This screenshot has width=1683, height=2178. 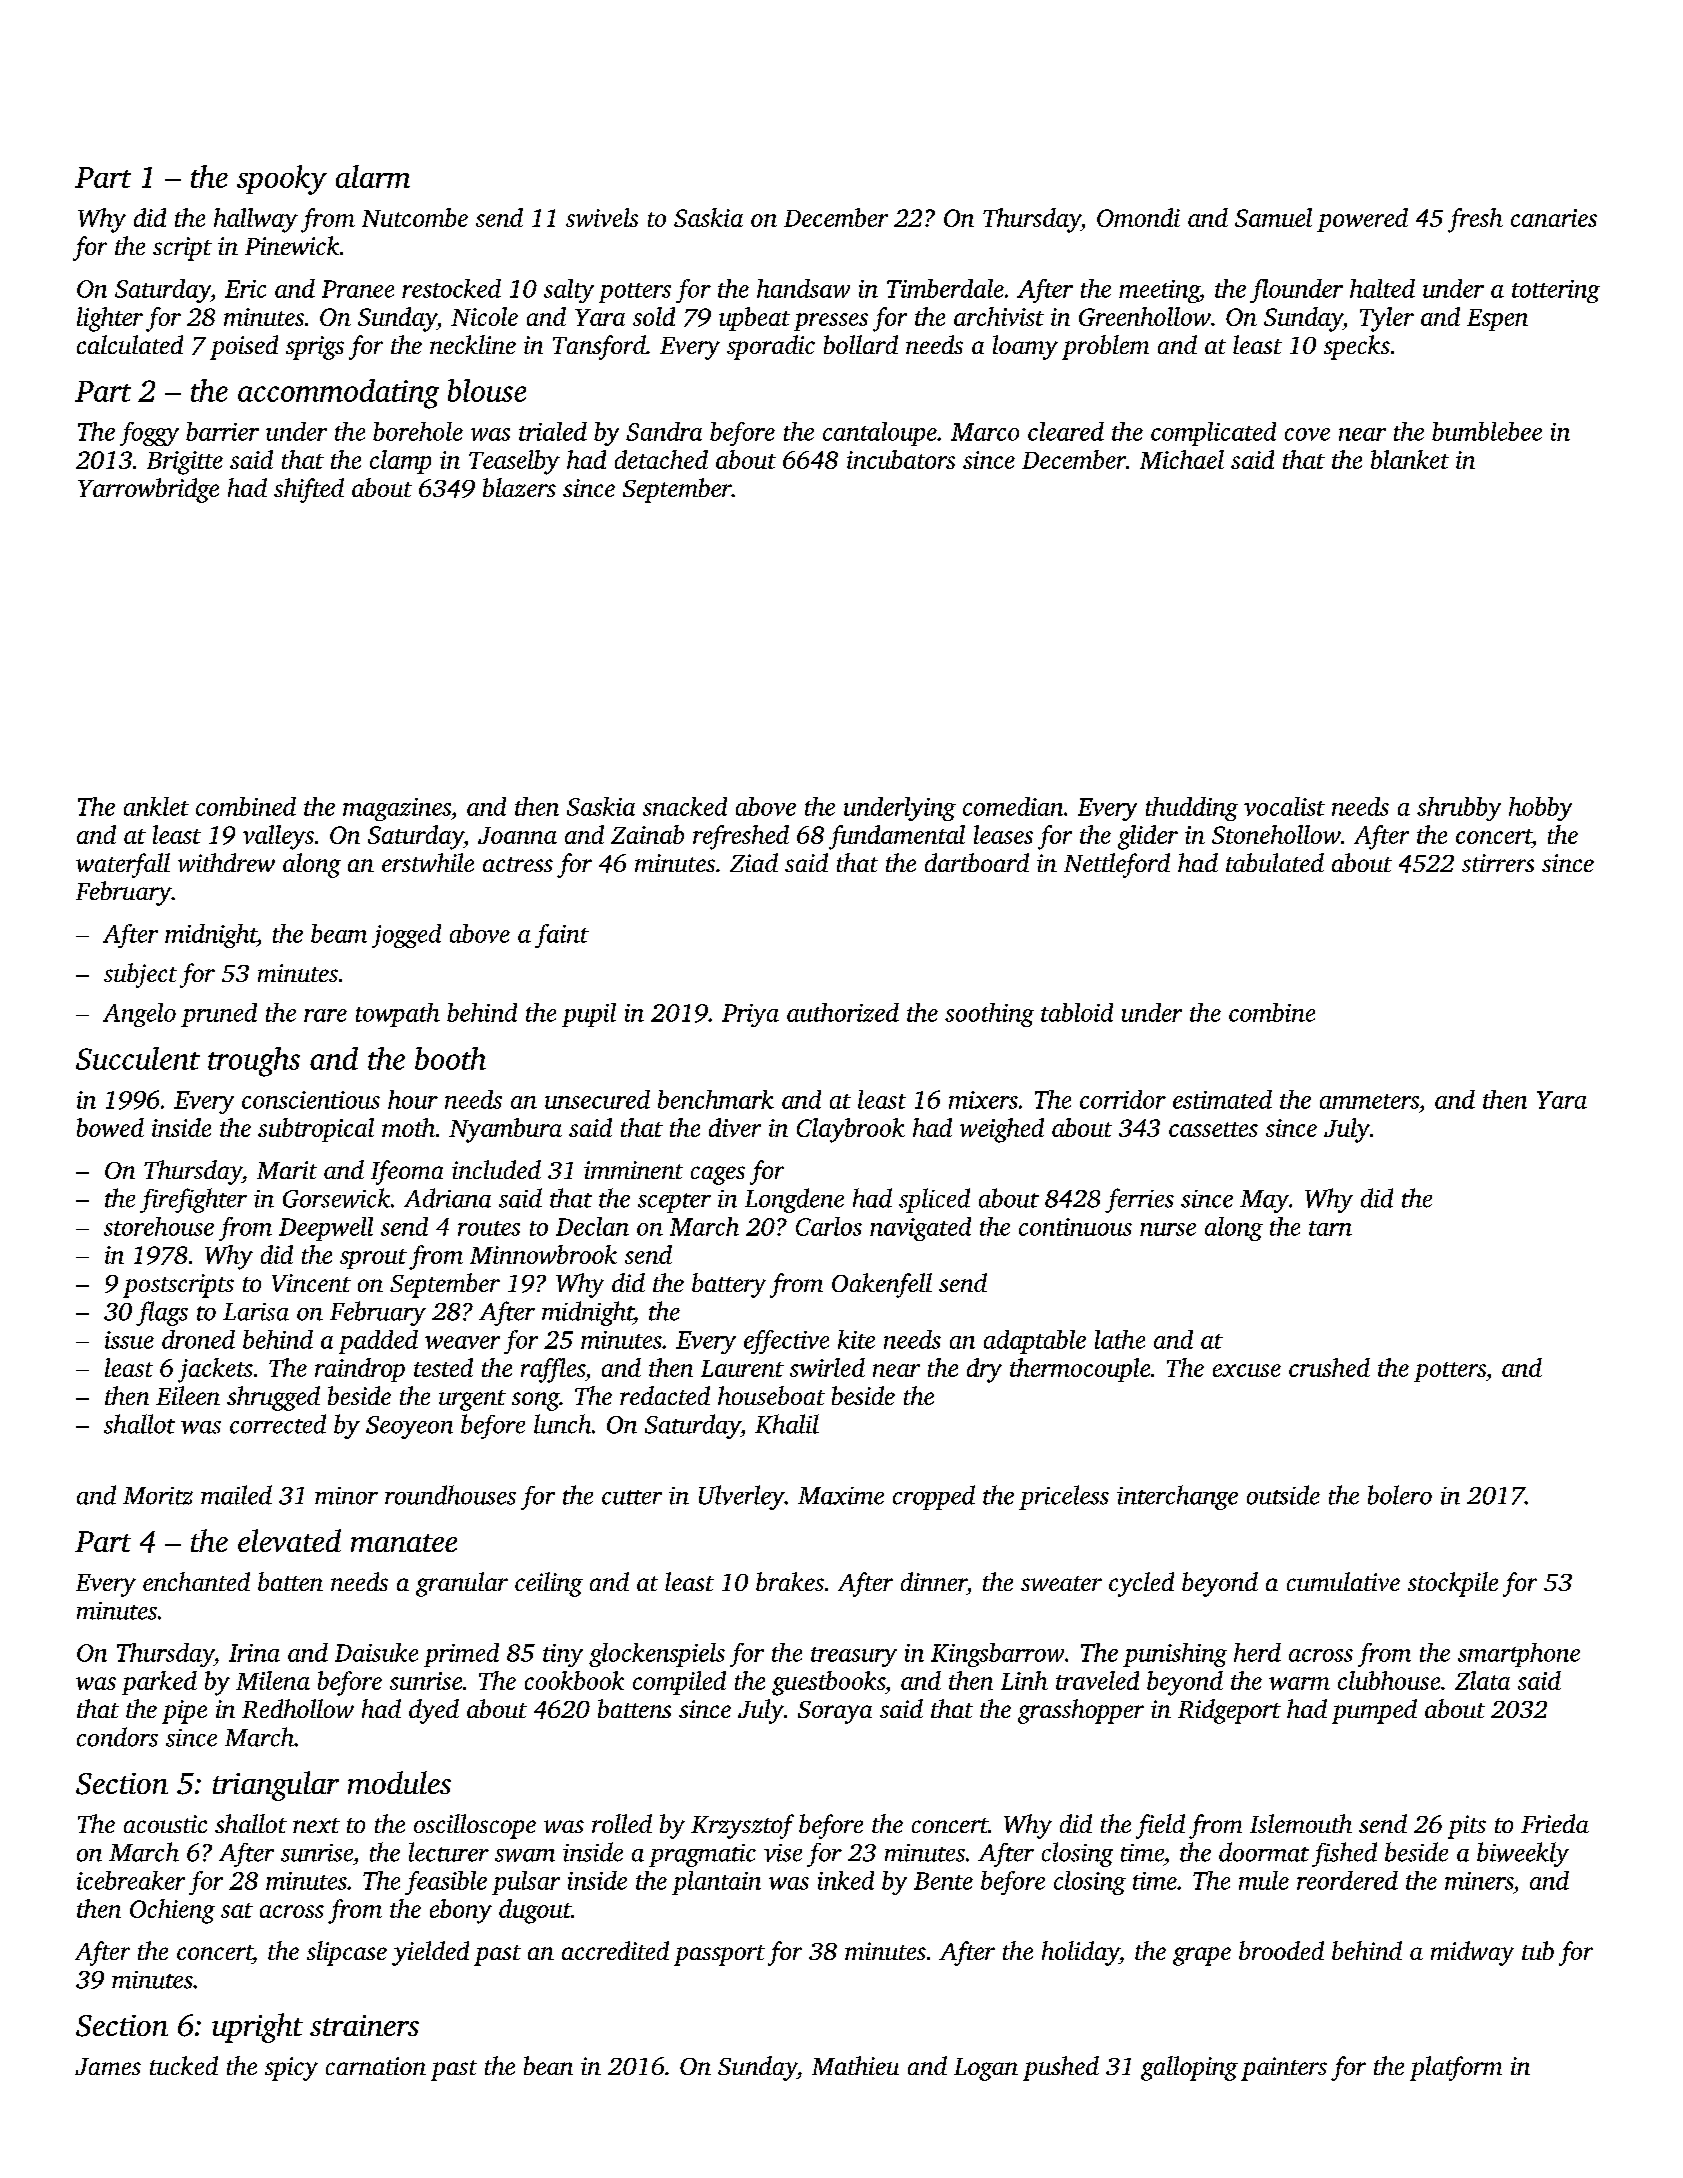 What do you see at coordinates (1362, 220) in the screenshot?
I see `powered` at bounding box center [1362, 220].
